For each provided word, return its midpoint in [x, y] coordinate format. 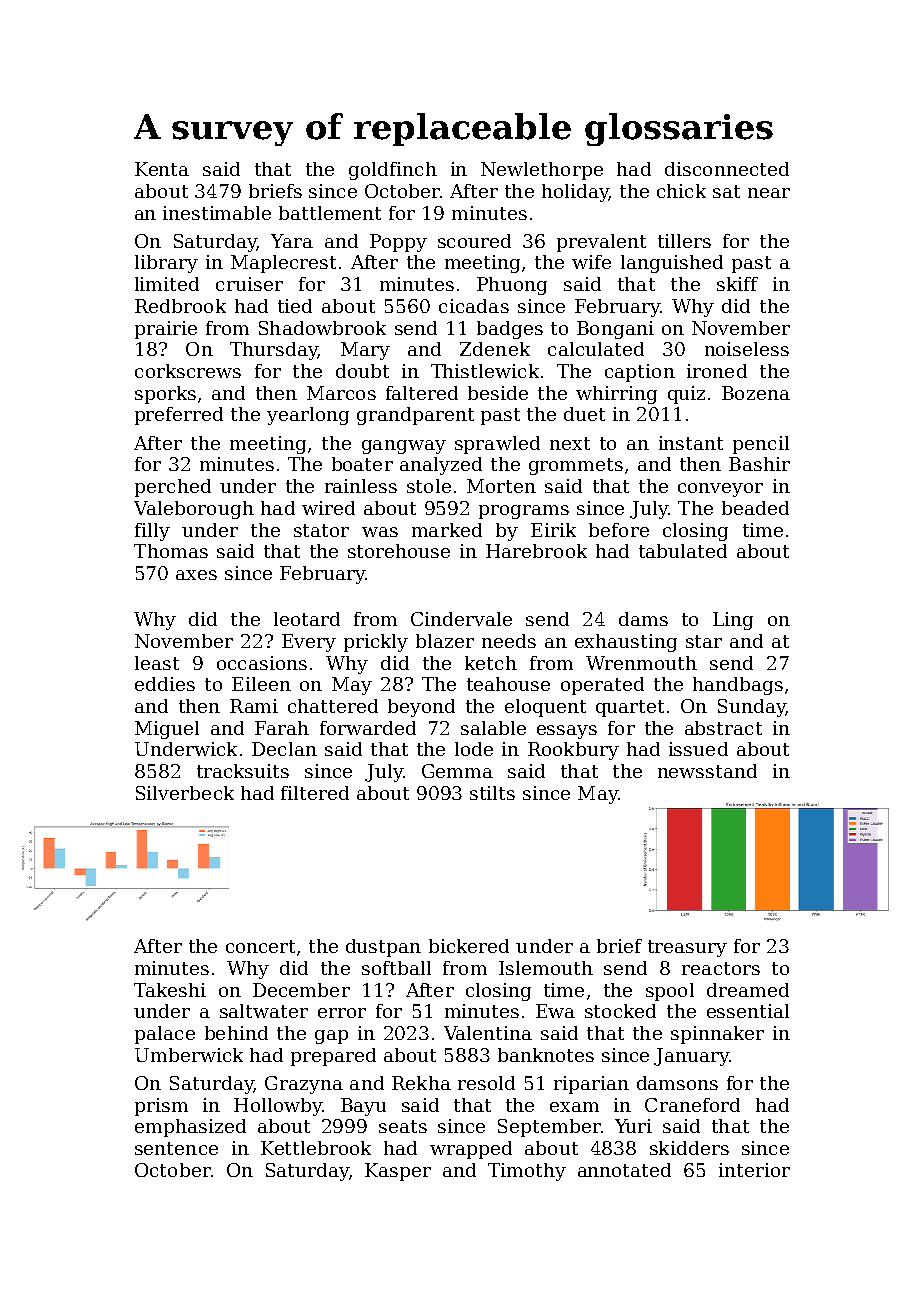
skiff [737, 284]
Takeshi [170, 990]
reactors [721, 968]
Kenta [162, 169]
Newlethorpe [542, 171]
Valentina [488, 1033]
